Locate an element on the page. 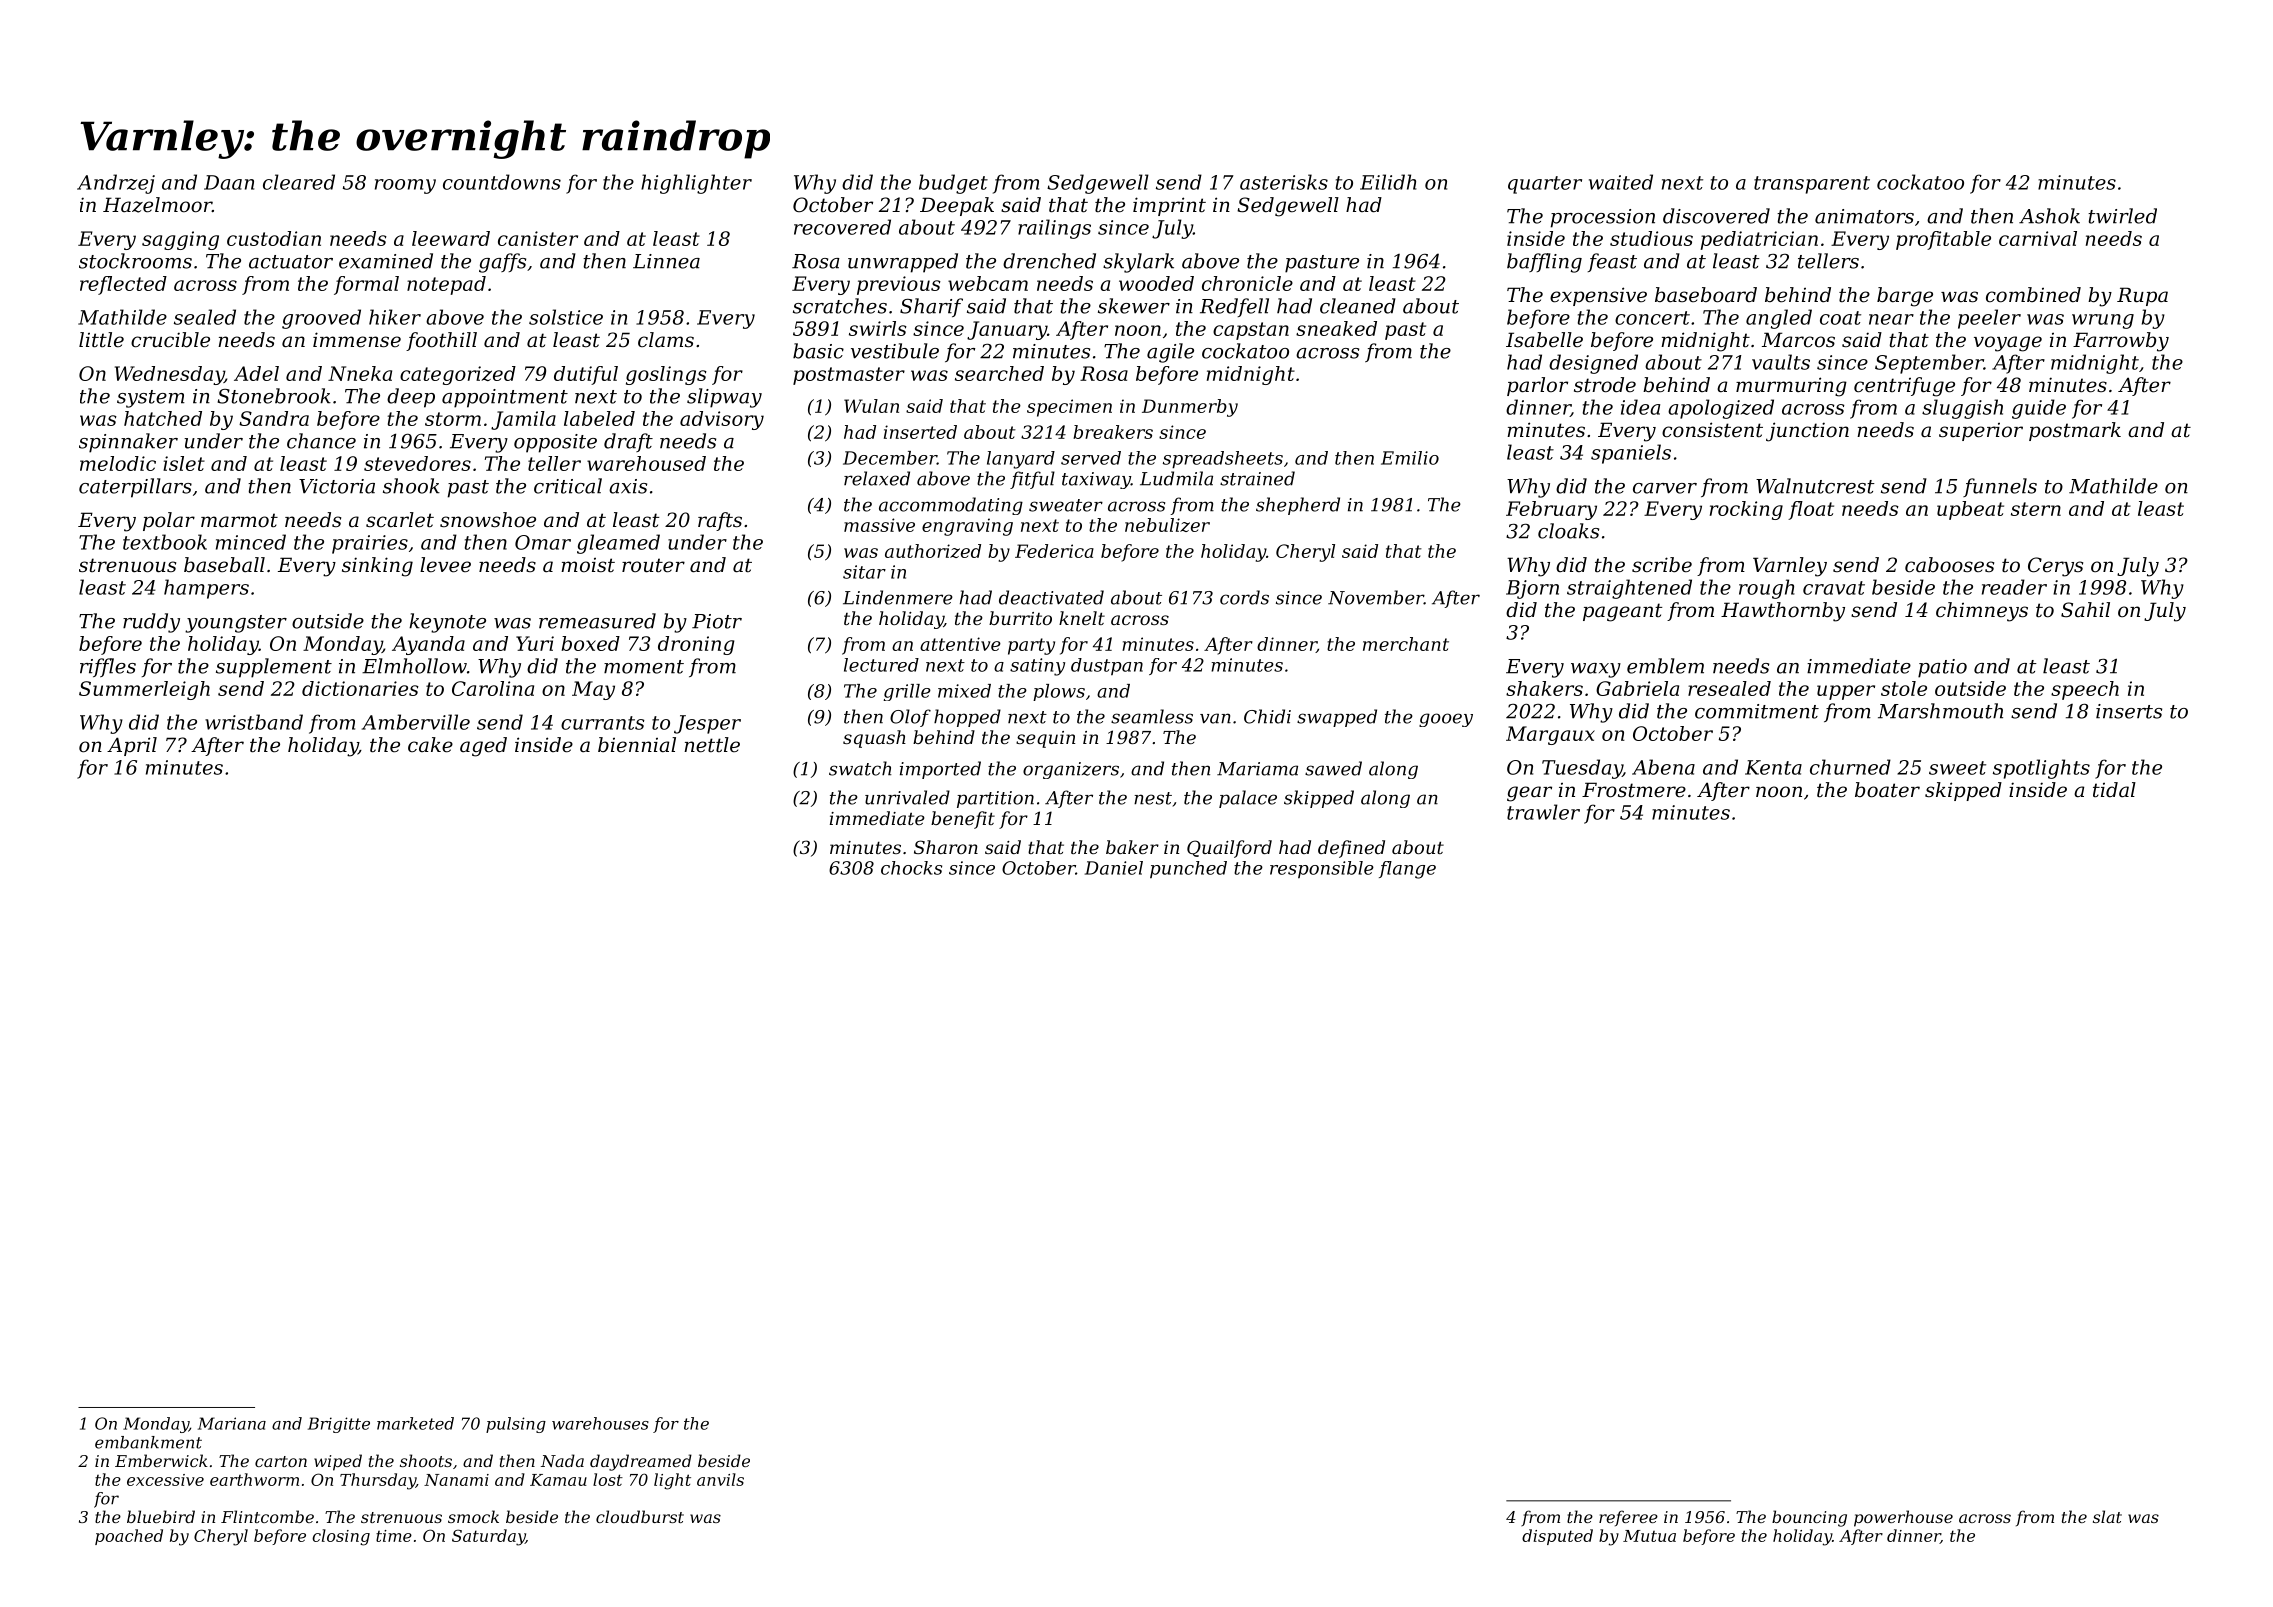 The image size is (2273, 1607). twirled is located at coordinates (2122, 216).
